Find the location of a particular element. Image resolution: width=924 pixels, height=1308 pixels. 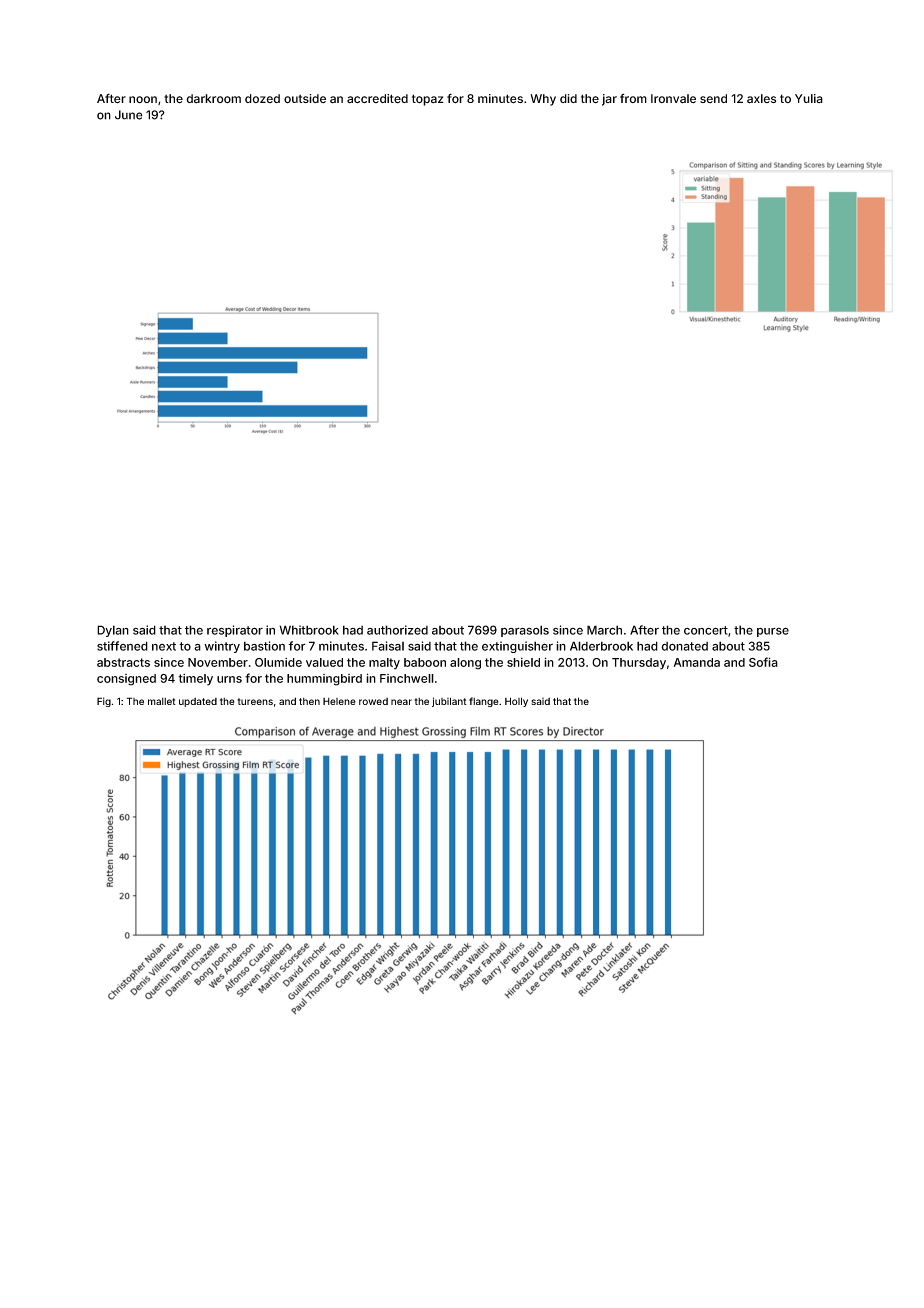

Yulia is located at coordinates (809, 98).
